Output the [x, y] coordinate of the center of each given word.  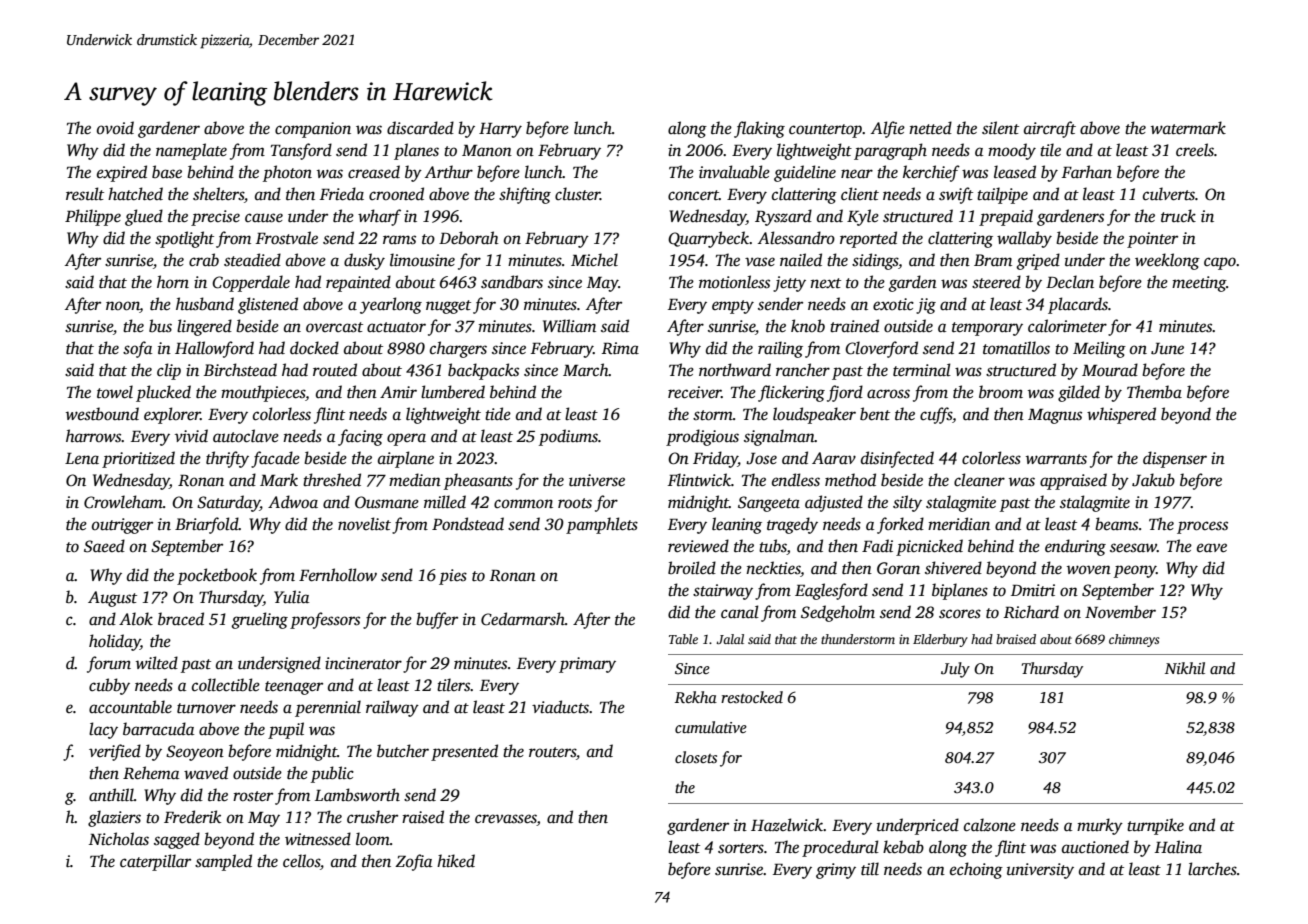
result [85, 194]
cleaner [979, 480]
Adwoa [293, 502]
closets [696, 757]
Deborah [469, 238]
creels [1195, 150]
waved [206, 772]
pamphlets [602, 525]
